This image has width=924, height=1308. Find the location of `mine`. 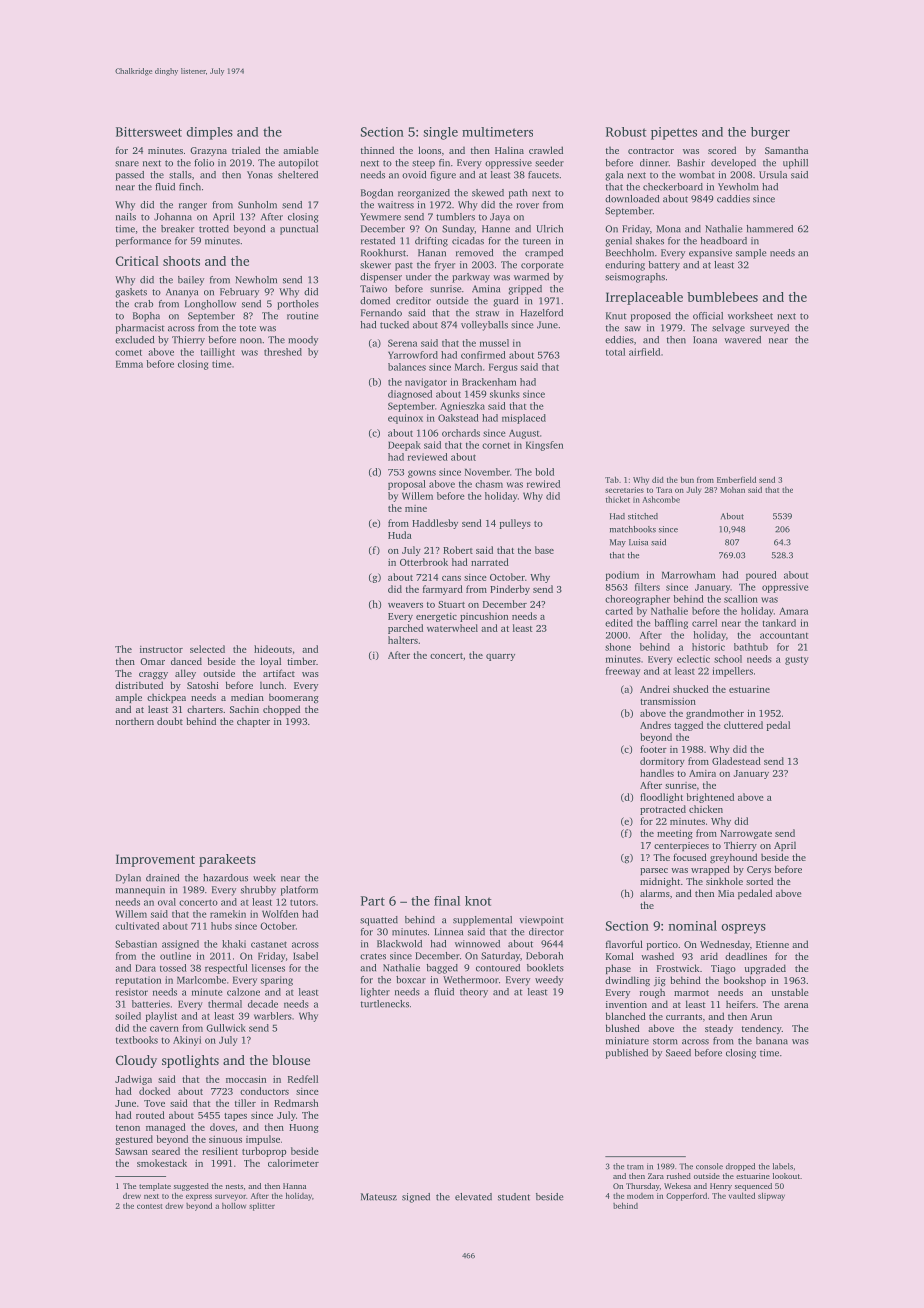

mine is located at coordinates (416, 508).
